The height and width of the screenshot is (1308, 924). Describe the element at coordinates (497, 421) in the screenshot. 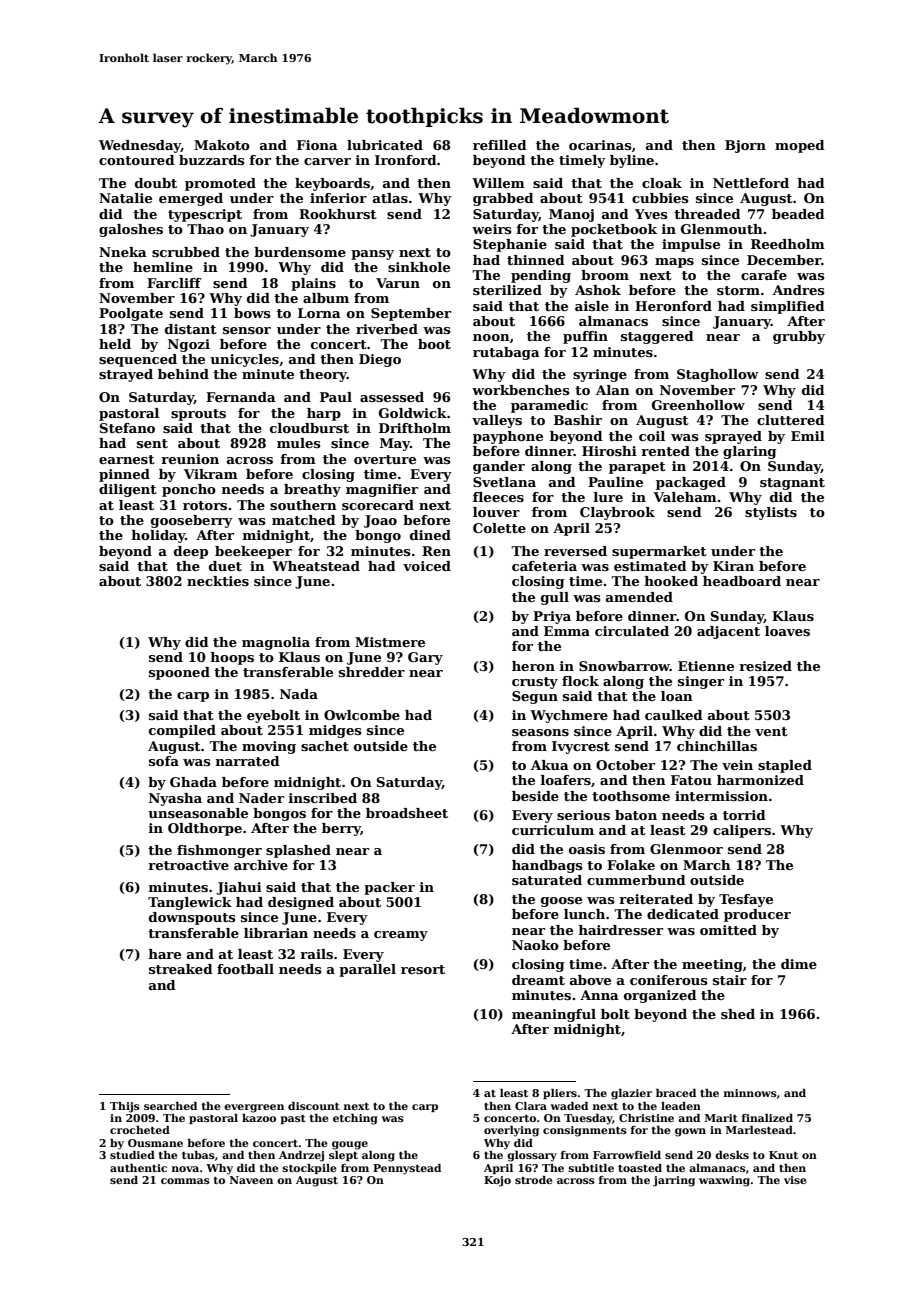

I see `valleys` at that location.
